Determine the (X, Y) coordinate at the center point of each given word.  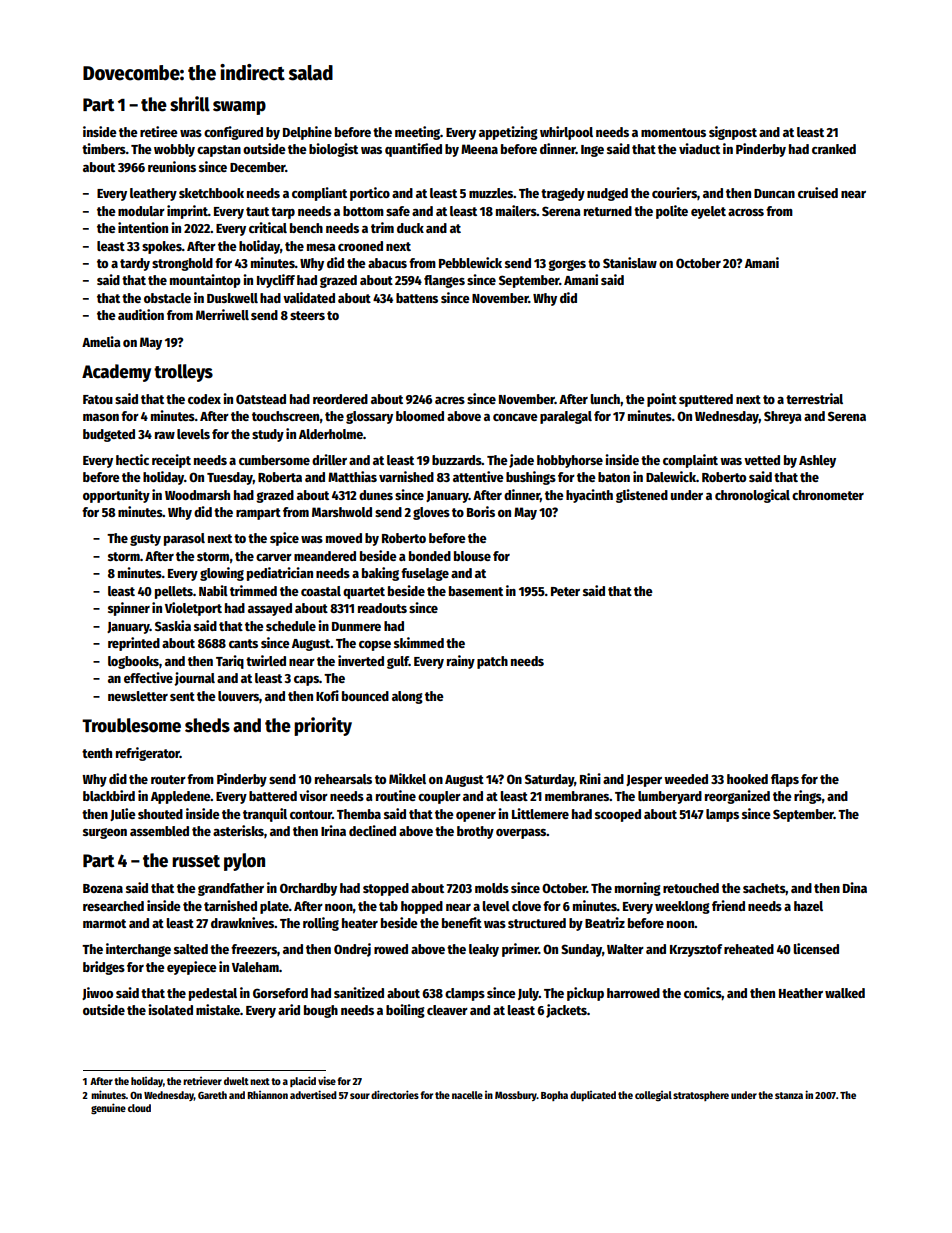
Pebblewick (470, 262)
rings (808, 797)
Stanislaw (630, 262)
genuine (108, 1109)
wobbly (174, 150)
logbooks (133, 662)
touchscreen (286, 416)
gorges (567, 265)
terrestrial (814, 398)
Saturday (549, 780)
